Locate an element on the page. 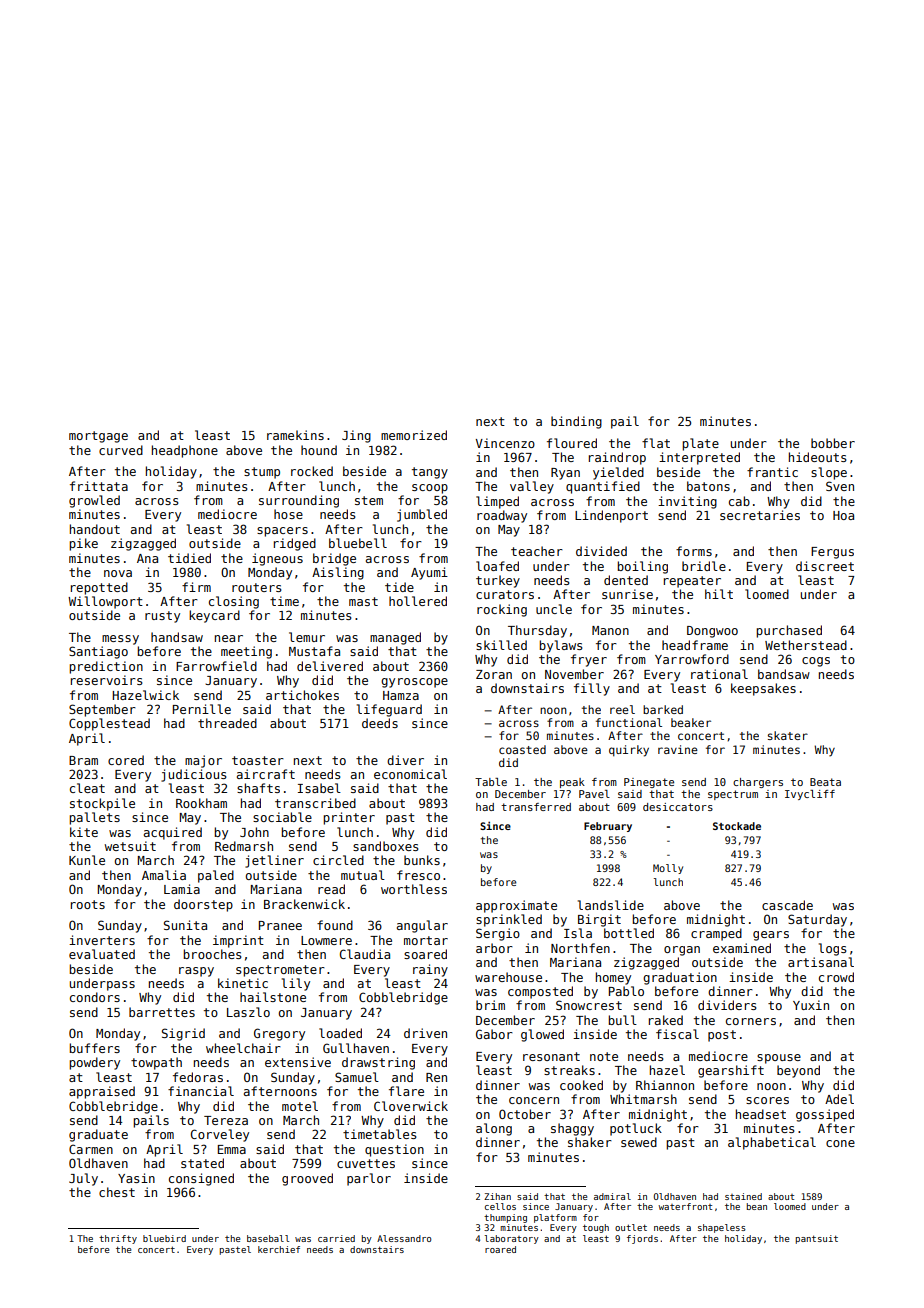 The image size is (924, 1308). limped is located at coordinates (497, 502).
